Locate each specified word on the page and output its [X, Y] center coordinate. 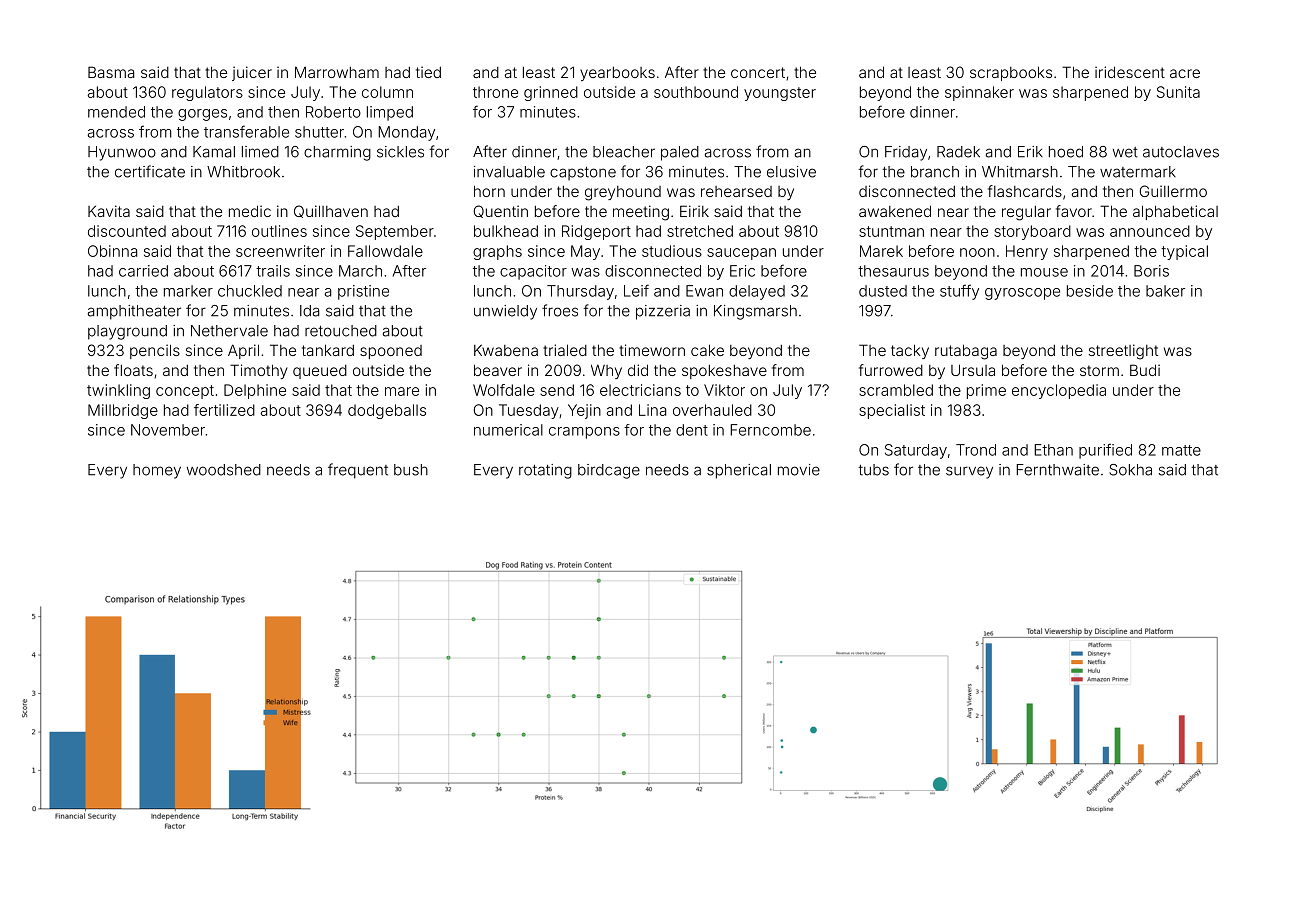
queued [320, 372]
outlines [279, 231]
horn [489, 191]
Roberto [333, 112]
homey [157, 471]
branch [935, 172]
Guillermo [1173, 191]
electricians [640, 390]
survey [969, 472]
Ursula [973, 370]
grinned [551, 93]
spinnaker [979, 93]
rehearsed [736, 191]
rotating [545, 471]
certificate [150, 171]
